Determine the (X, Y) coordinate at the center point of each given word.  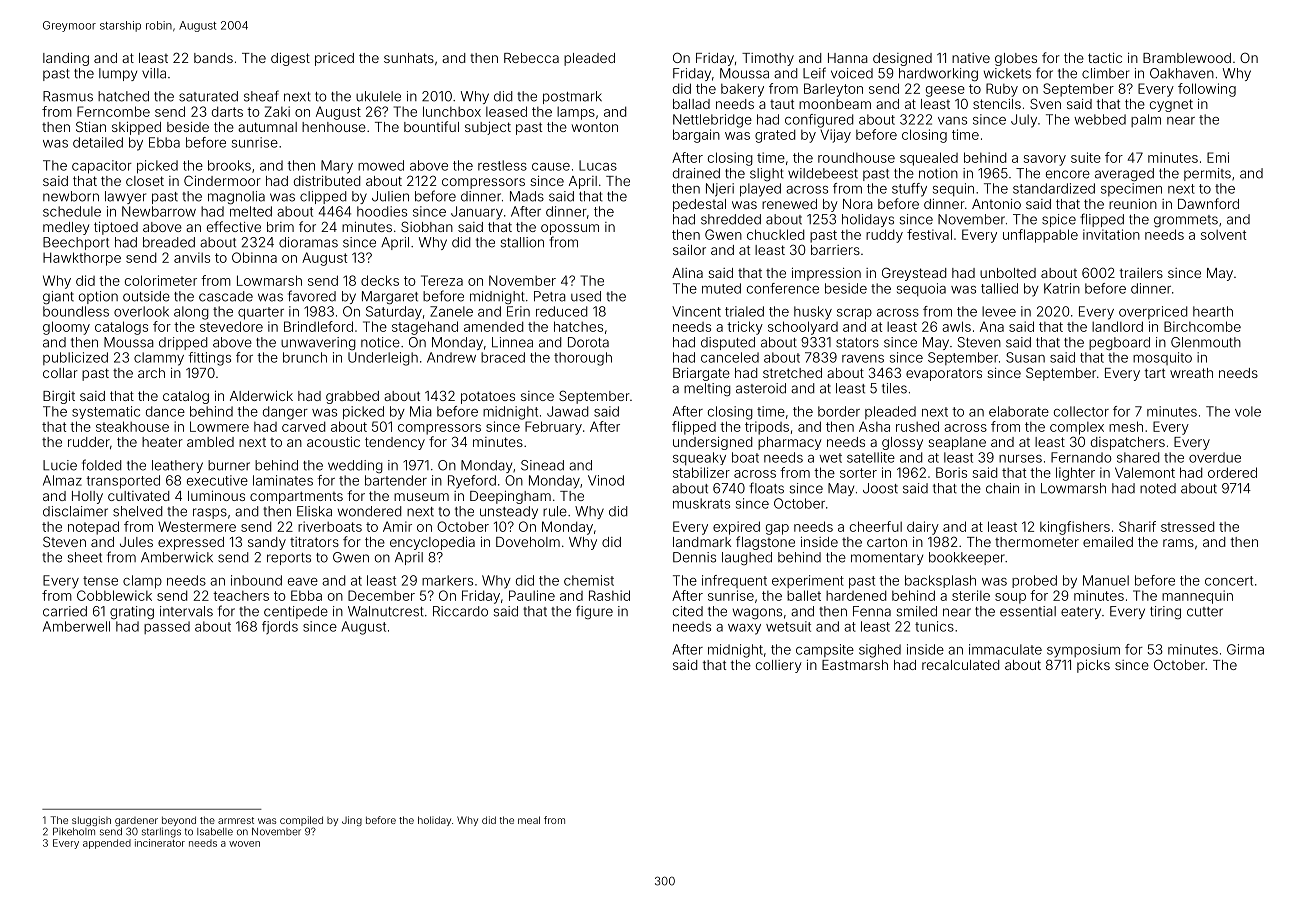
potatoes (488, 397)
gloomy (66, 328)
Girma (1245, 649)
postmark (572, 97)
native (971, 58)
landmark (702, 542)
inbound (256, 580)
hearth (1213, 311)
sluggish (91, 821)
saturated (208, 96)
